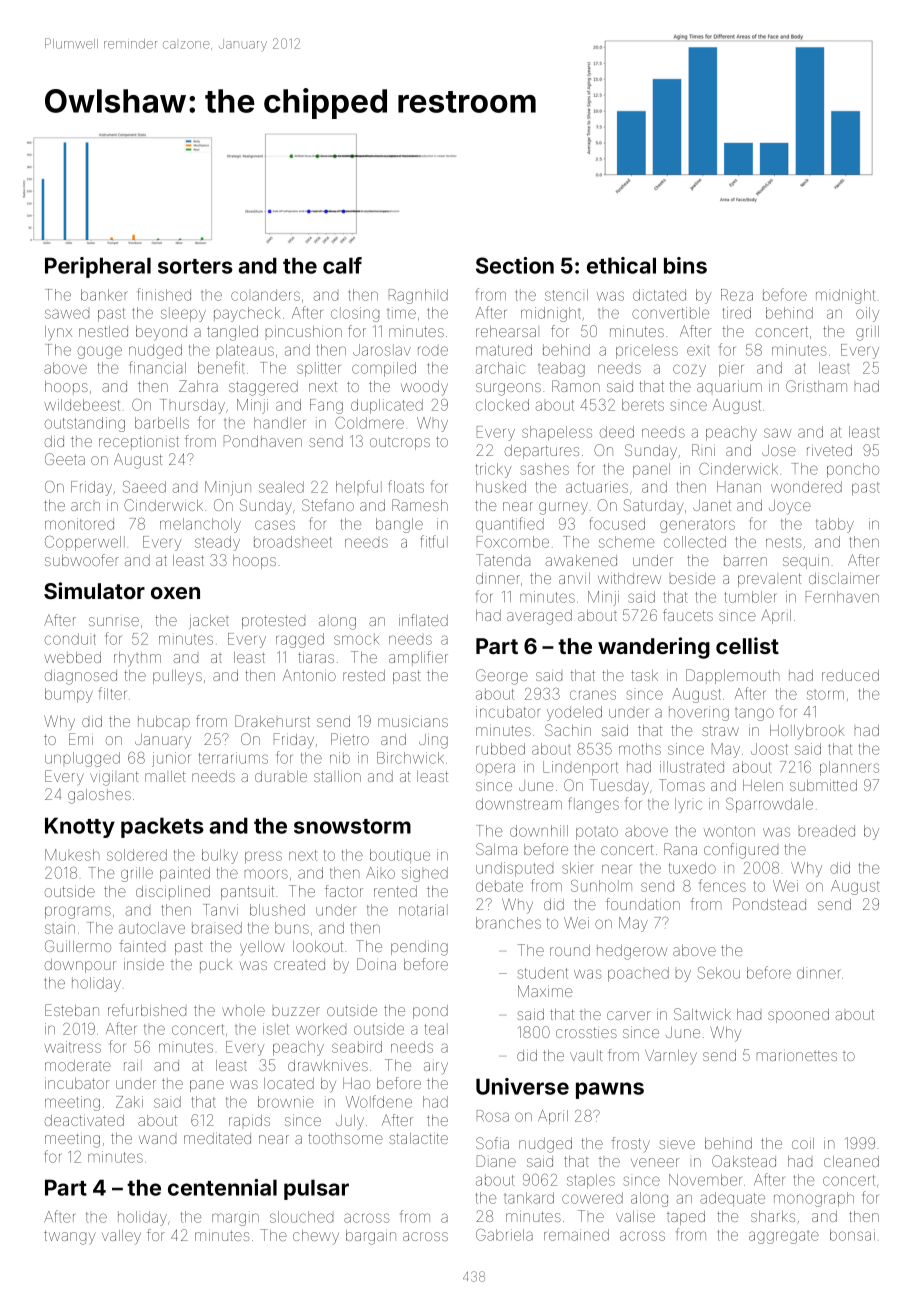  What do you see at coordinates (245, 350) in the screenshot?
I see `plateaus` at bounding box center [245, 350].
